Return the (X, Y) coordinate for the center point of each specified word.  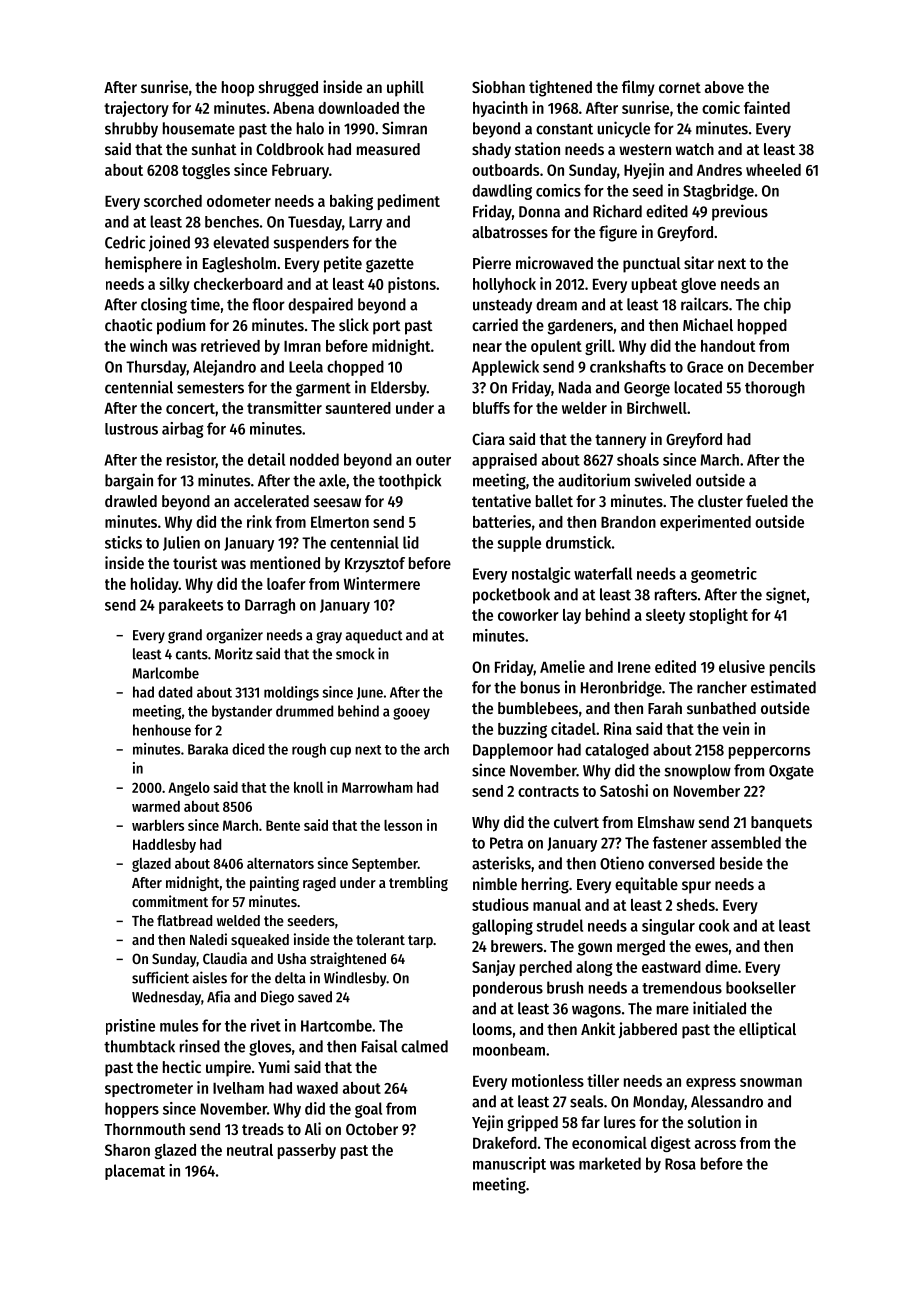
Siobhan (498, 86)
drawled (131, 501)
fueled (767, 501)
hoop (238, 89)
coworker (528, 615)
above (724, 87)
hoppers (132, 1110)
